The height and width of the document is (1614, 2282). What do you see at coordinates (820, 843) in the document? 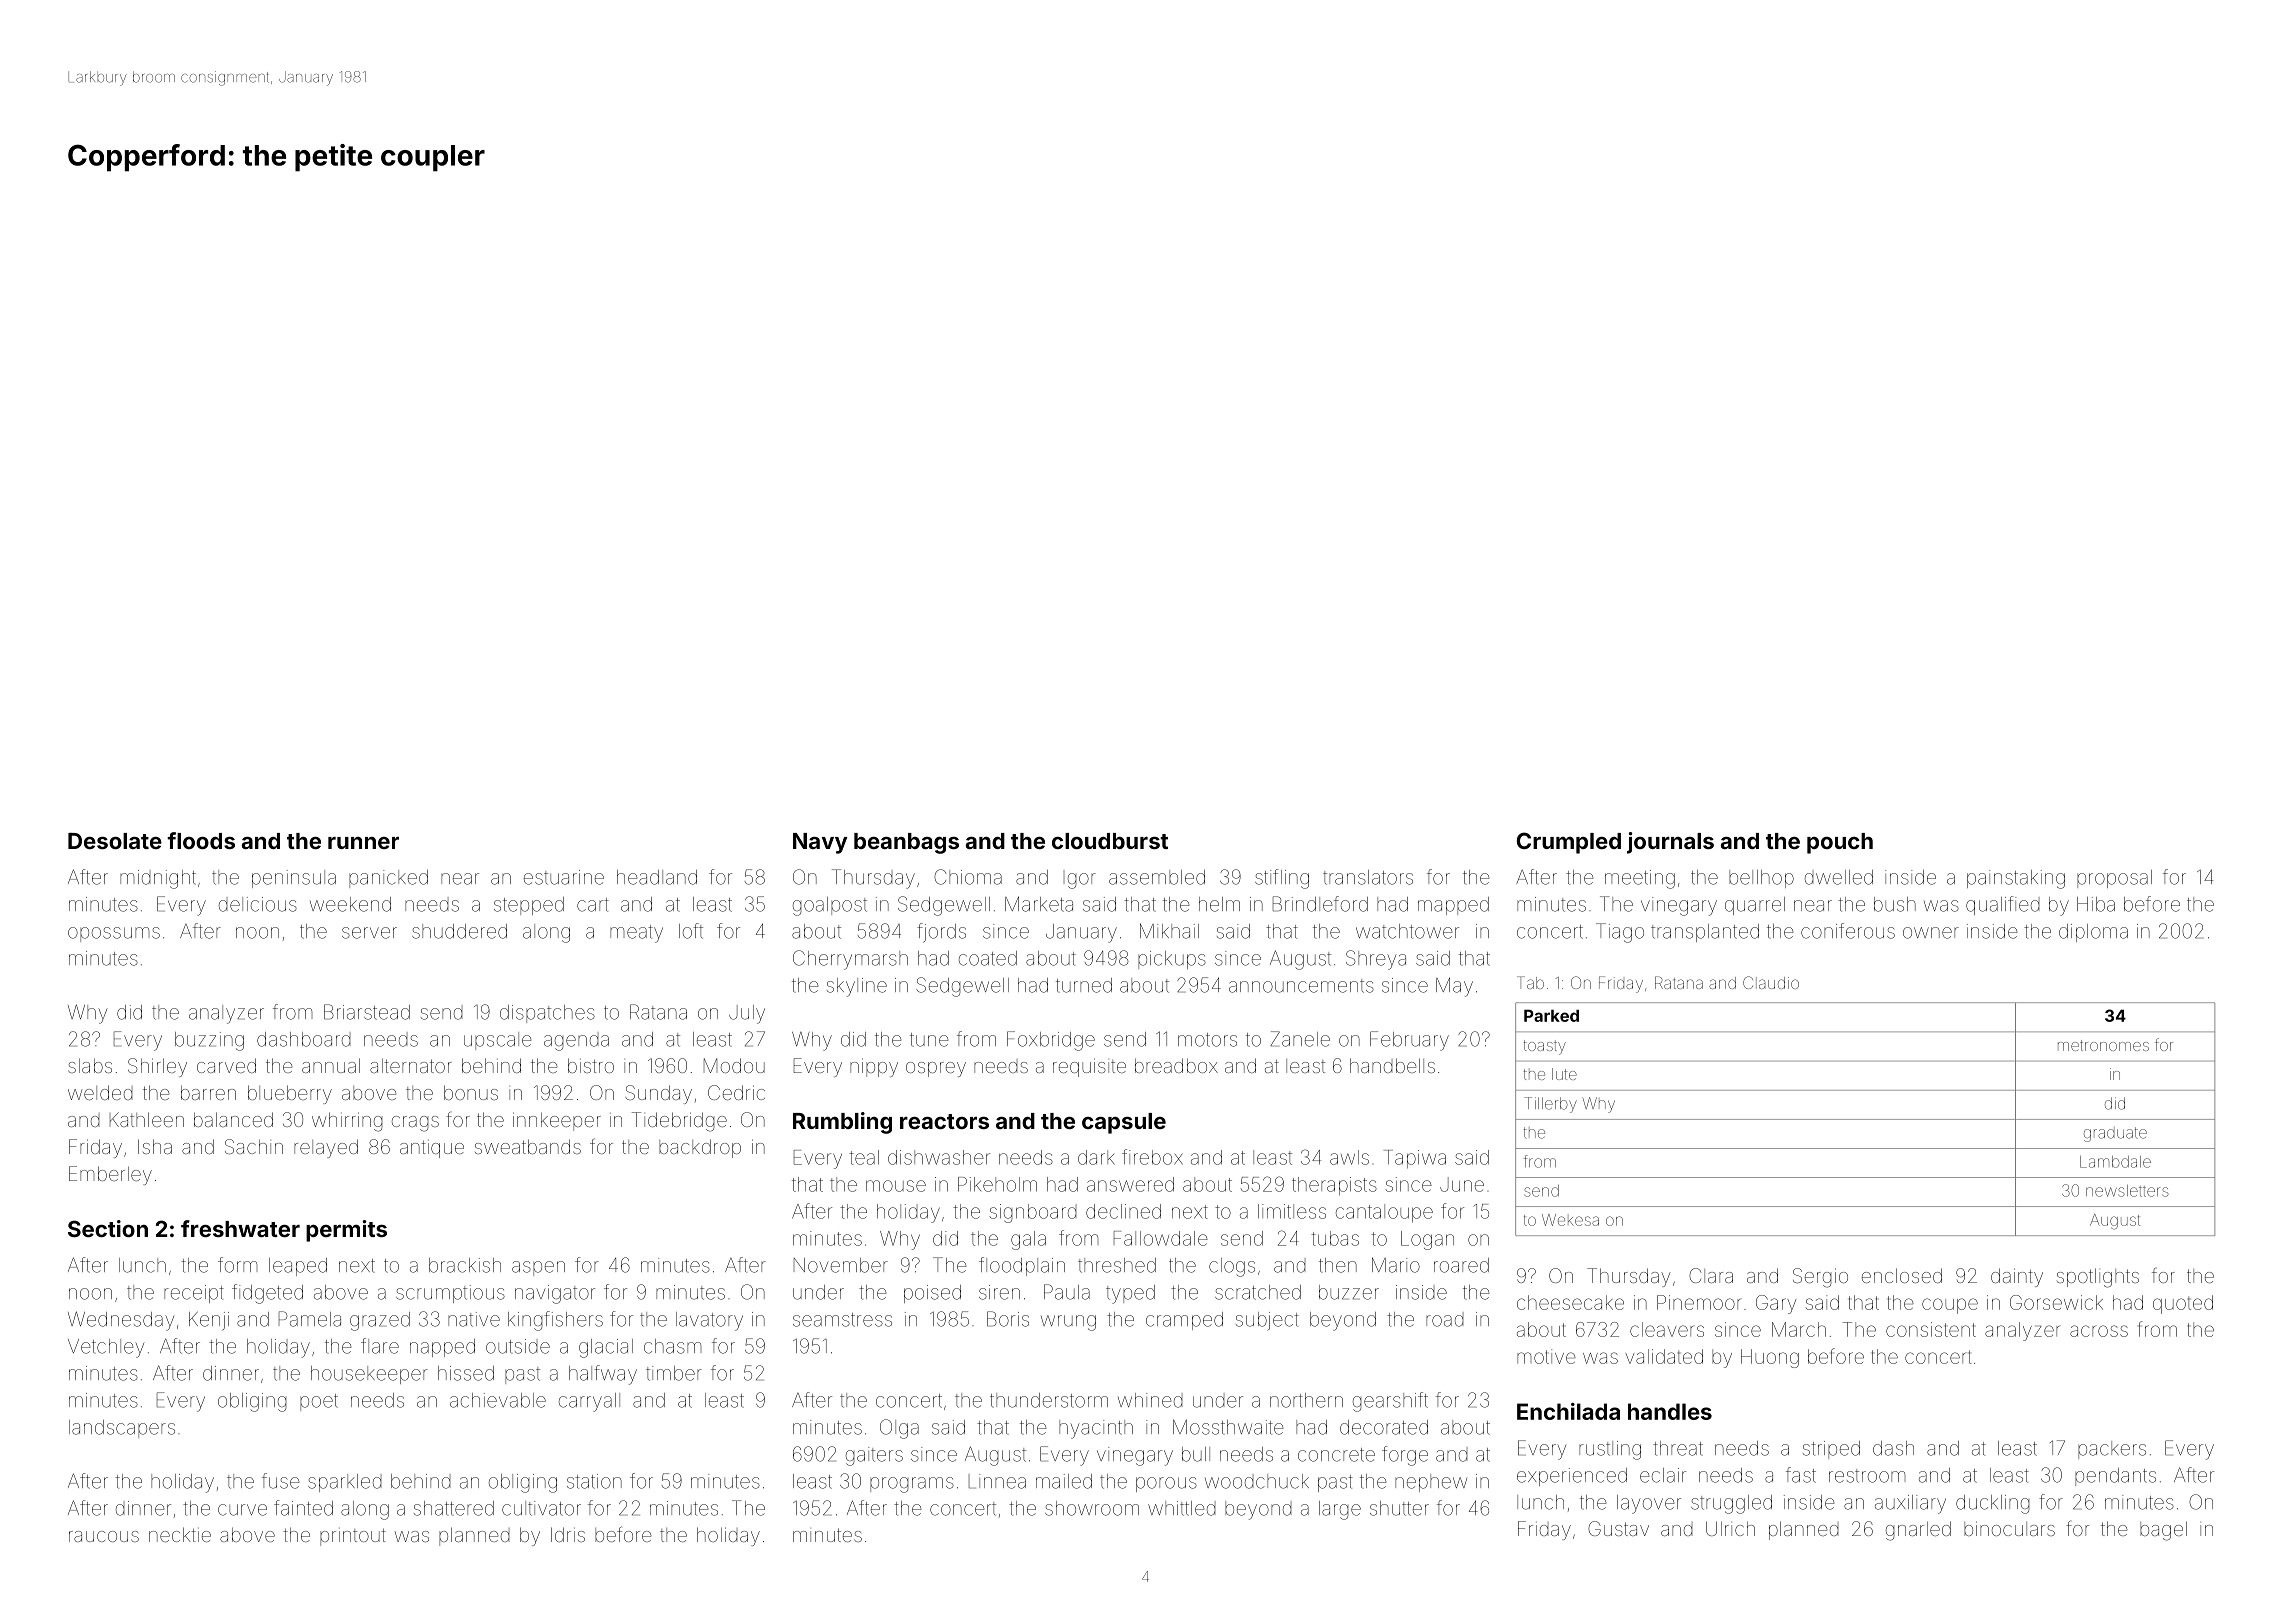
I see `Navy` at bounding box center [820, 843].
